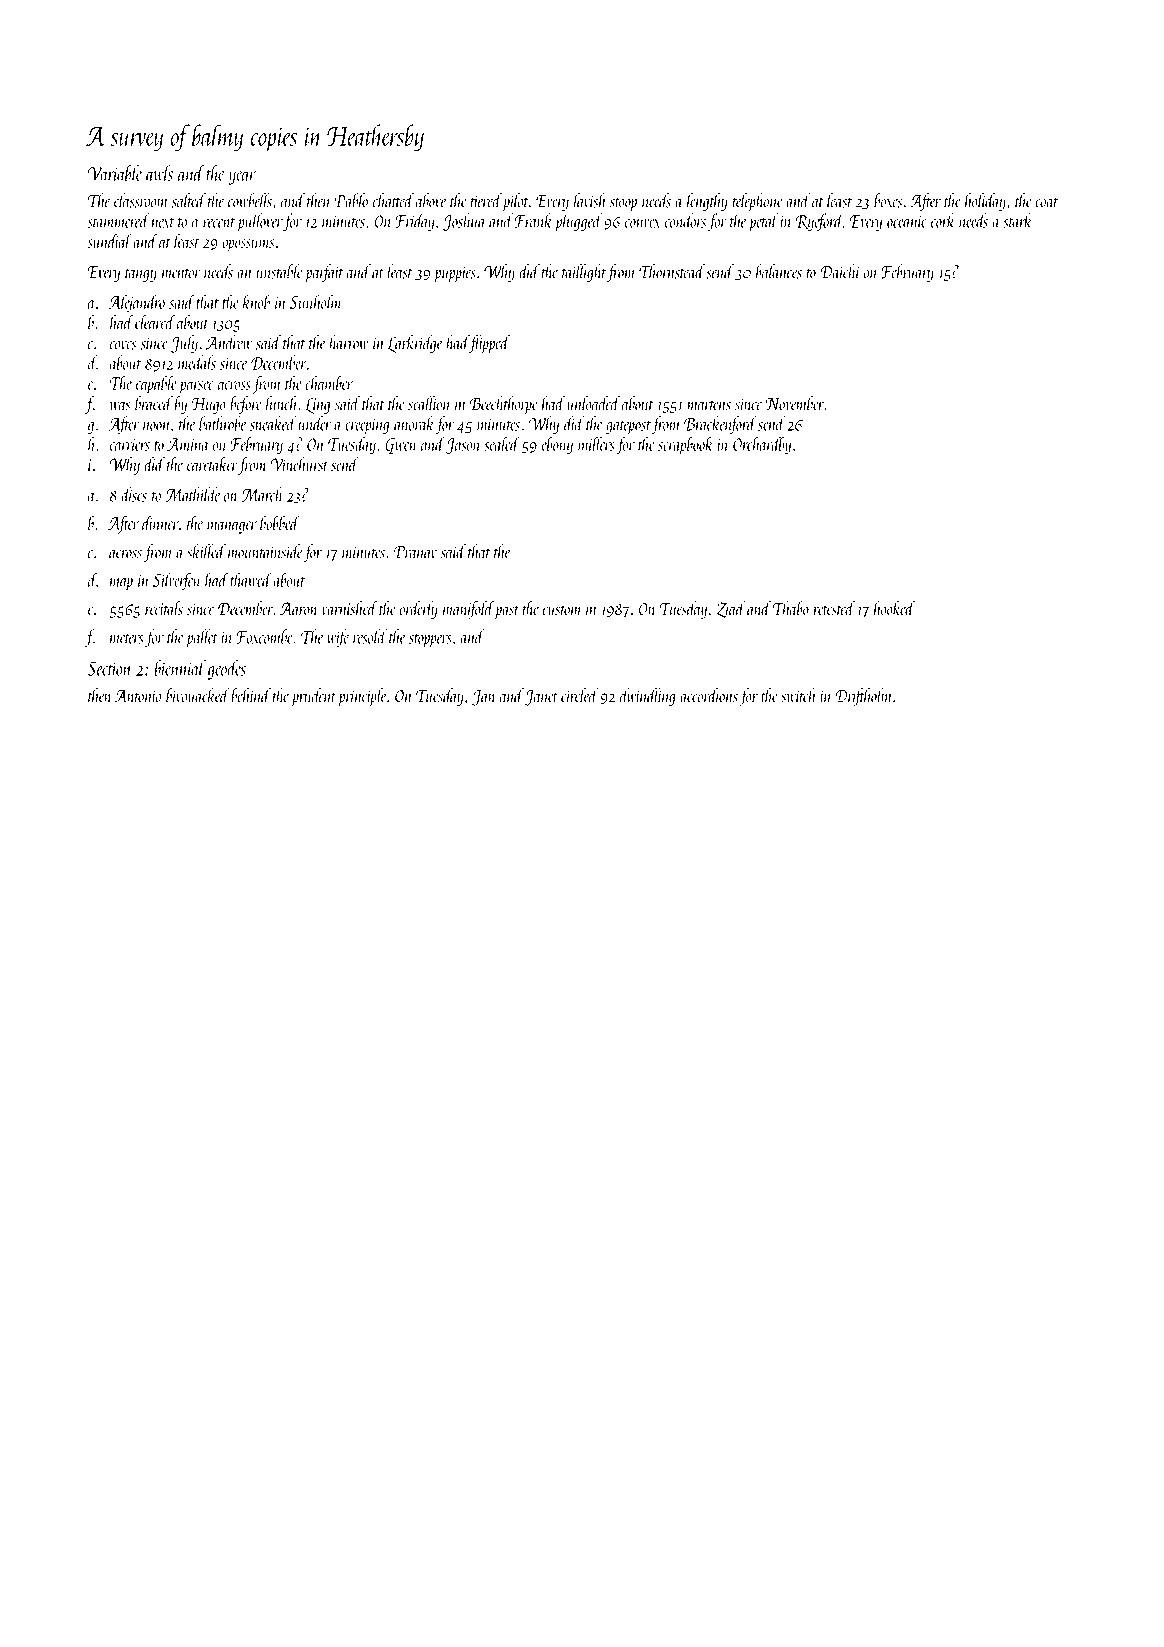  Describe the element at coordinates (430, 641) in the document. I see `stoppers` at that location.
